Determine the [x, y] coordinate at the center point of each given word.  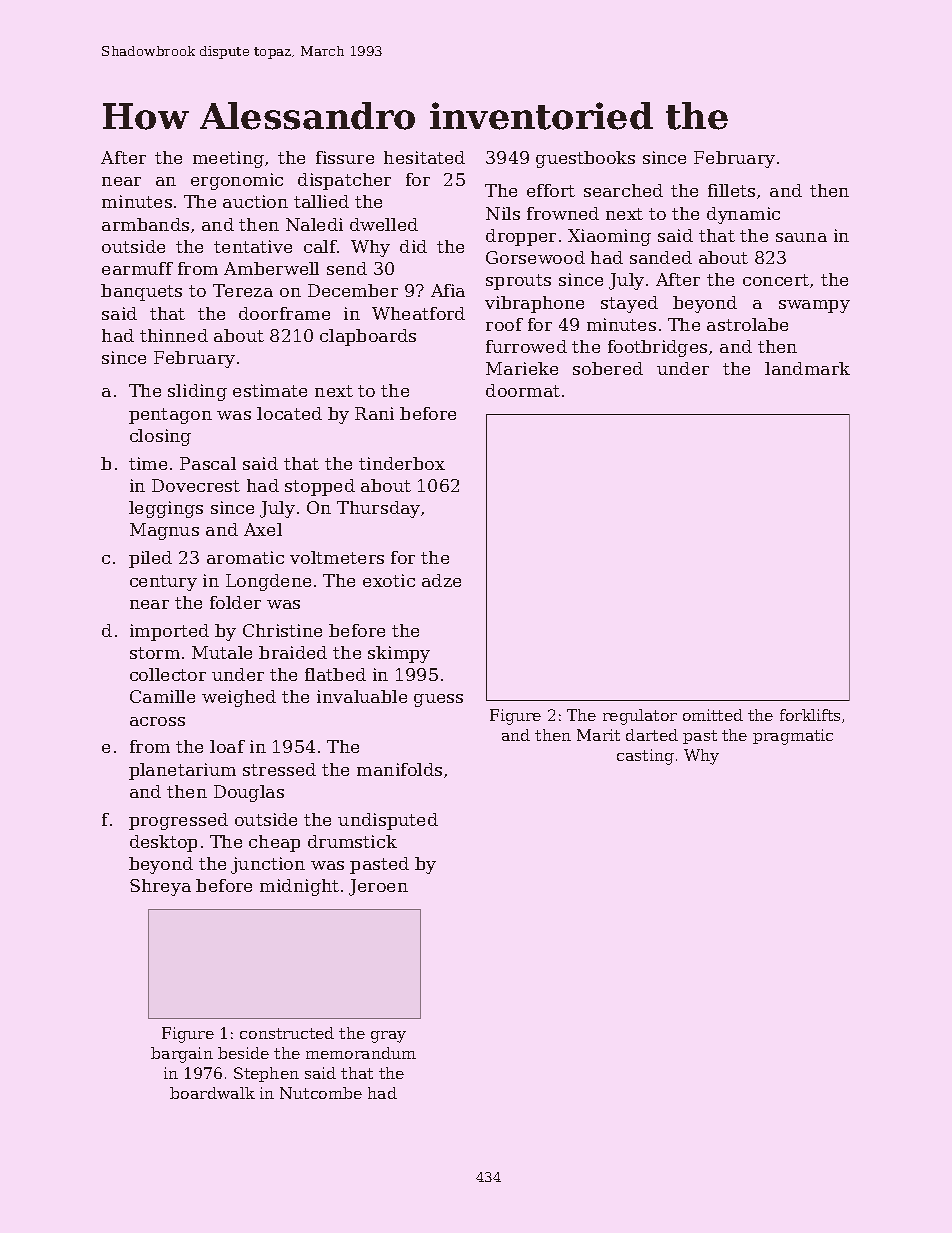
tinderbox [402, 463]
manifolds [399, 769]
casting [645, 757]
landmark [807, 368]
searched [623, 190]
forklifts [810, 715]
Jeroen [378, 887]
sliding [197, 392]
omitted [713, 715]
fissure [345, 157]
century [163, 583]
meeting [228, 159]
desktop [163, 843]
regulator [640, 717]
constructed [287, 1033]
